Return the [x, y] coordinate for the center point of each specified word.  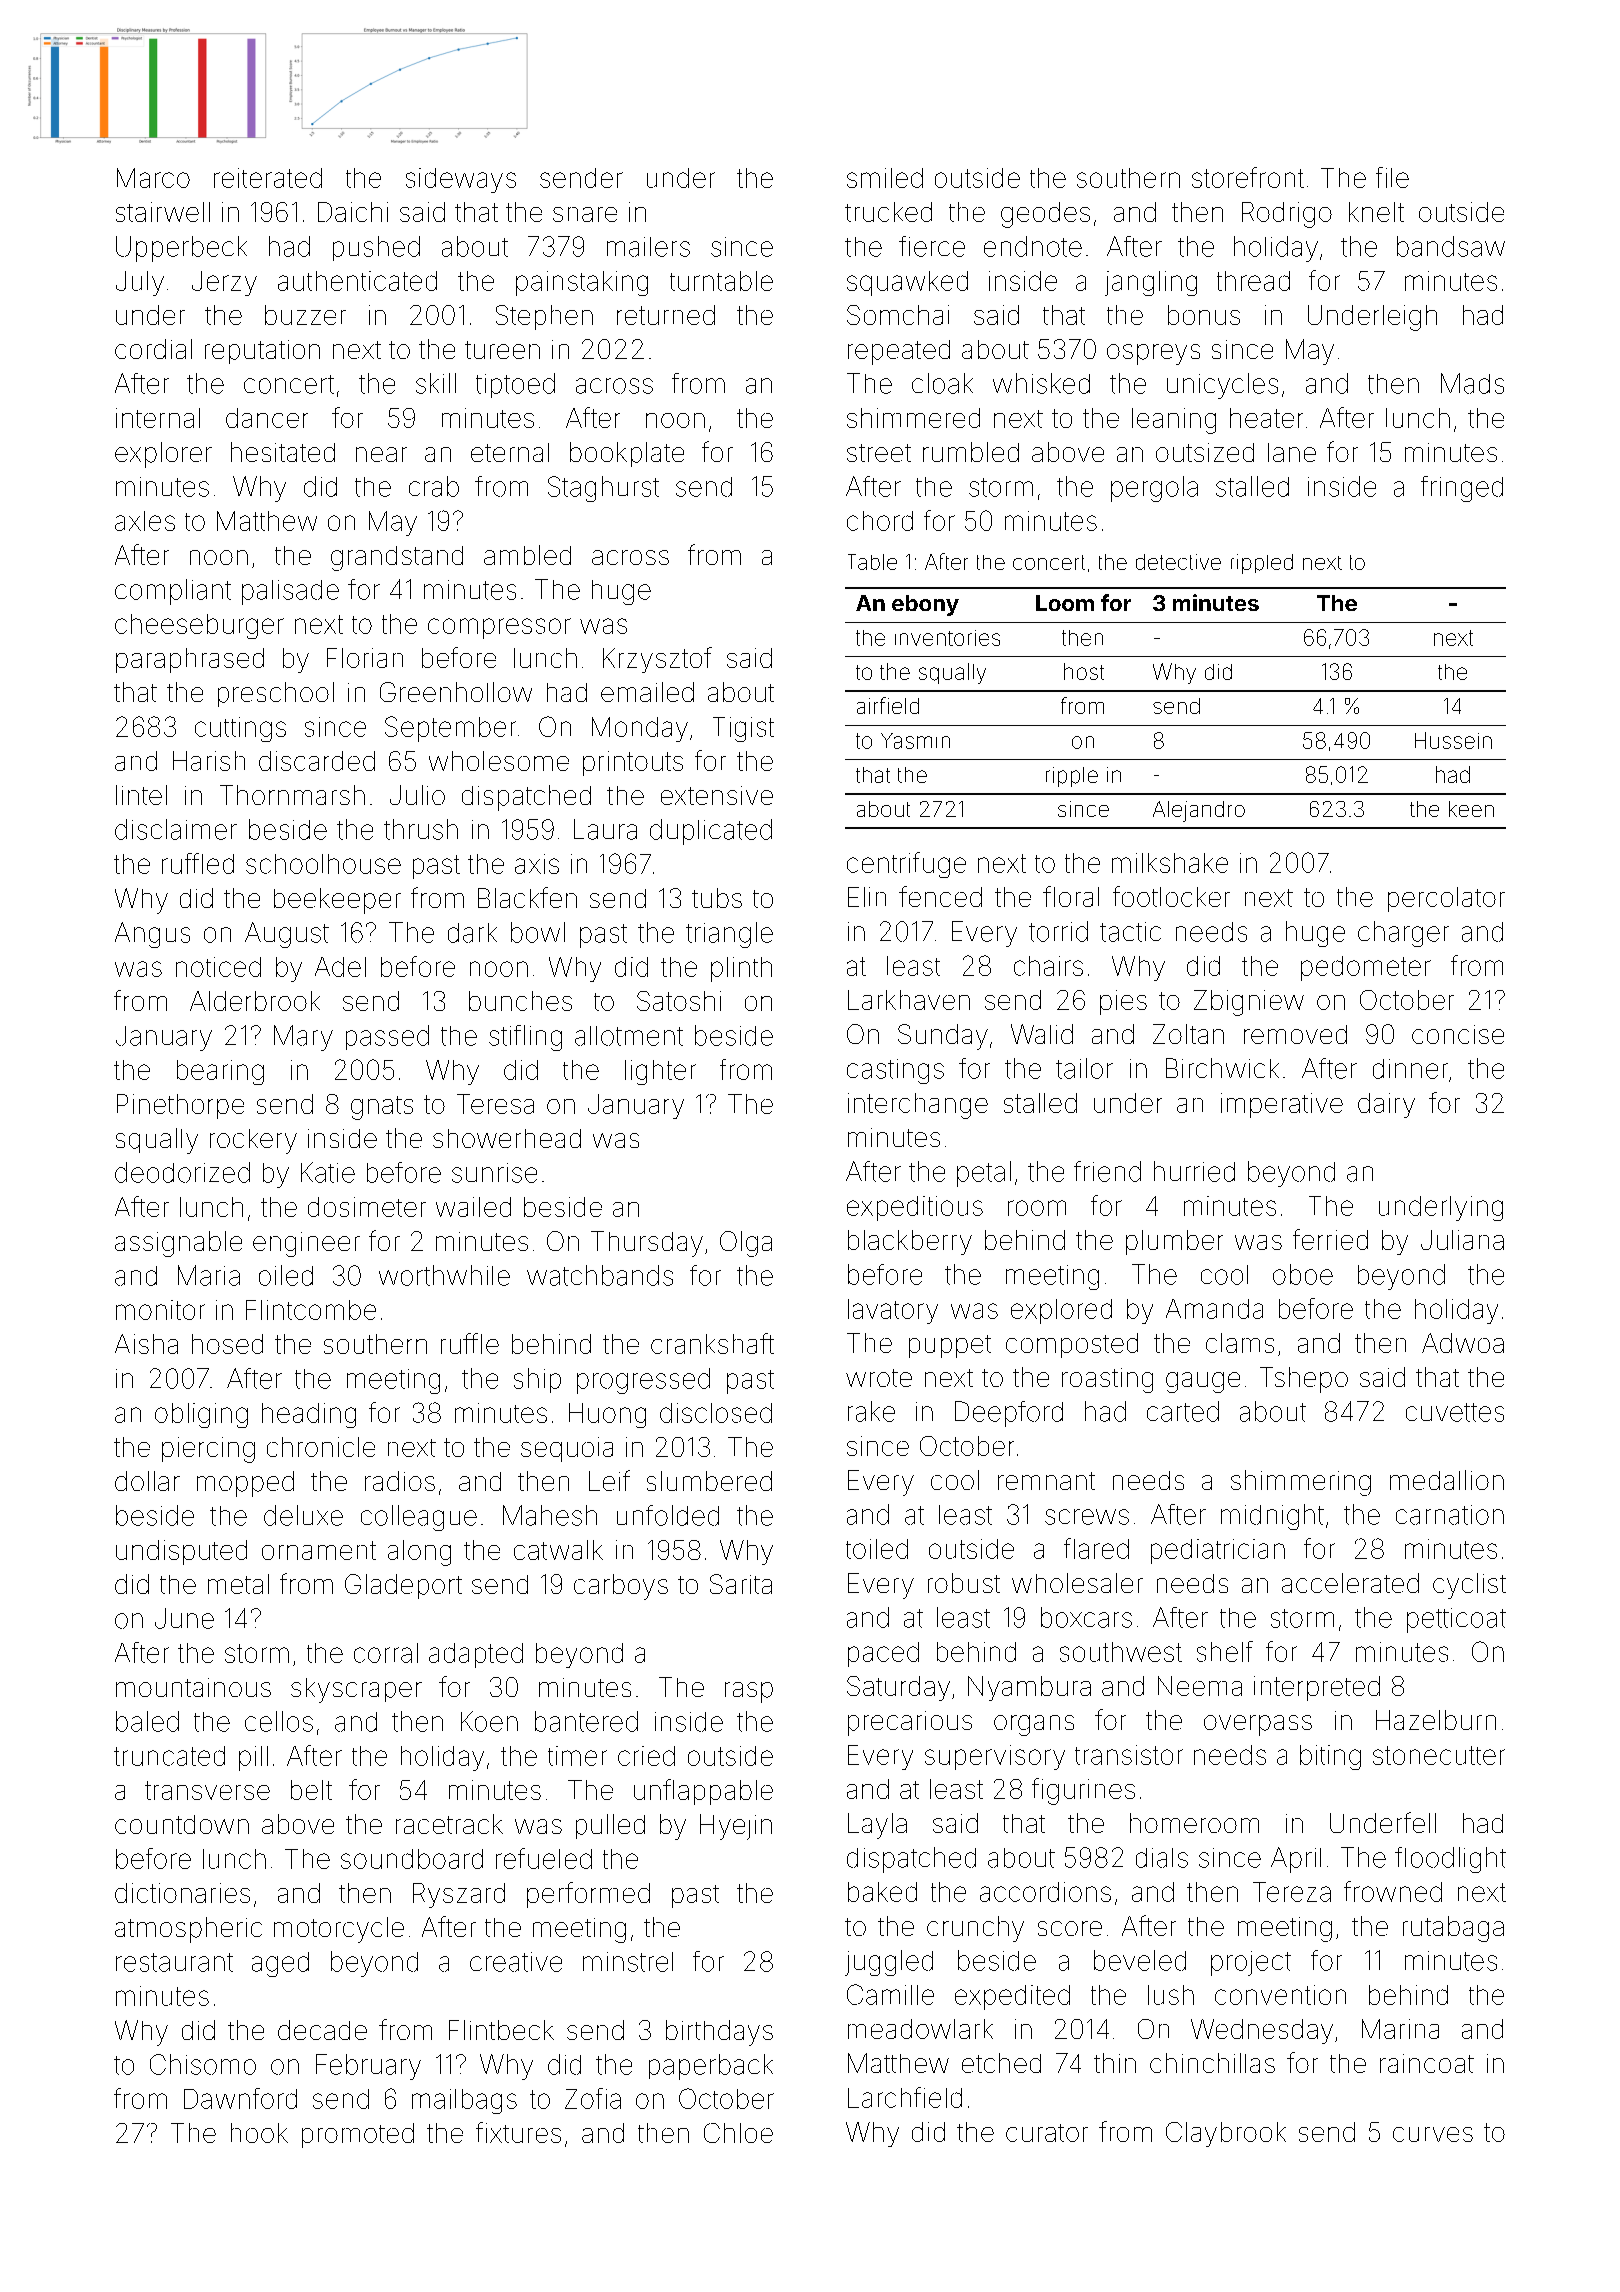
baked [882, 1892]
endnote [1033, 246]
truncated [169, 1756]
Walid [1042, 1034]
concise [1458, 1034]
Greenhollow [456, 692]
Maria [209, 1275]
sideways [461, 180]
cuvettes [1455, 1412]
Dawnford [240, 2098]
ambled [527, 555]
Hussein [1453, 740]
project [1251, 1963]
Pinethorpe [180, 1106]
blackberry [910, 1242]
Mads [1472, 383]
